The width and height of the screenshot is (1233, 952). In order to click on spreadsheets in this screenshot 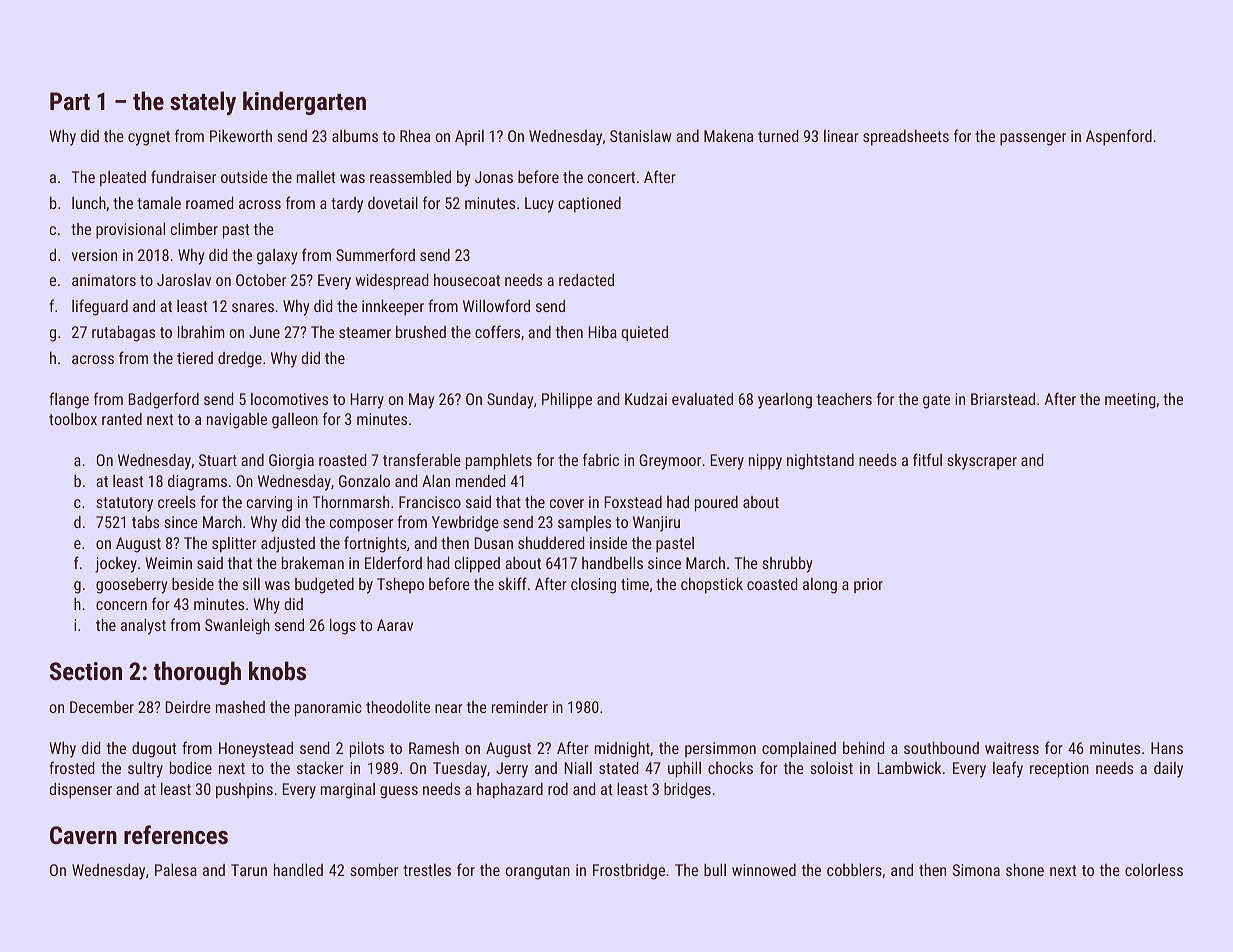, I will do `click(906, 138)`.
